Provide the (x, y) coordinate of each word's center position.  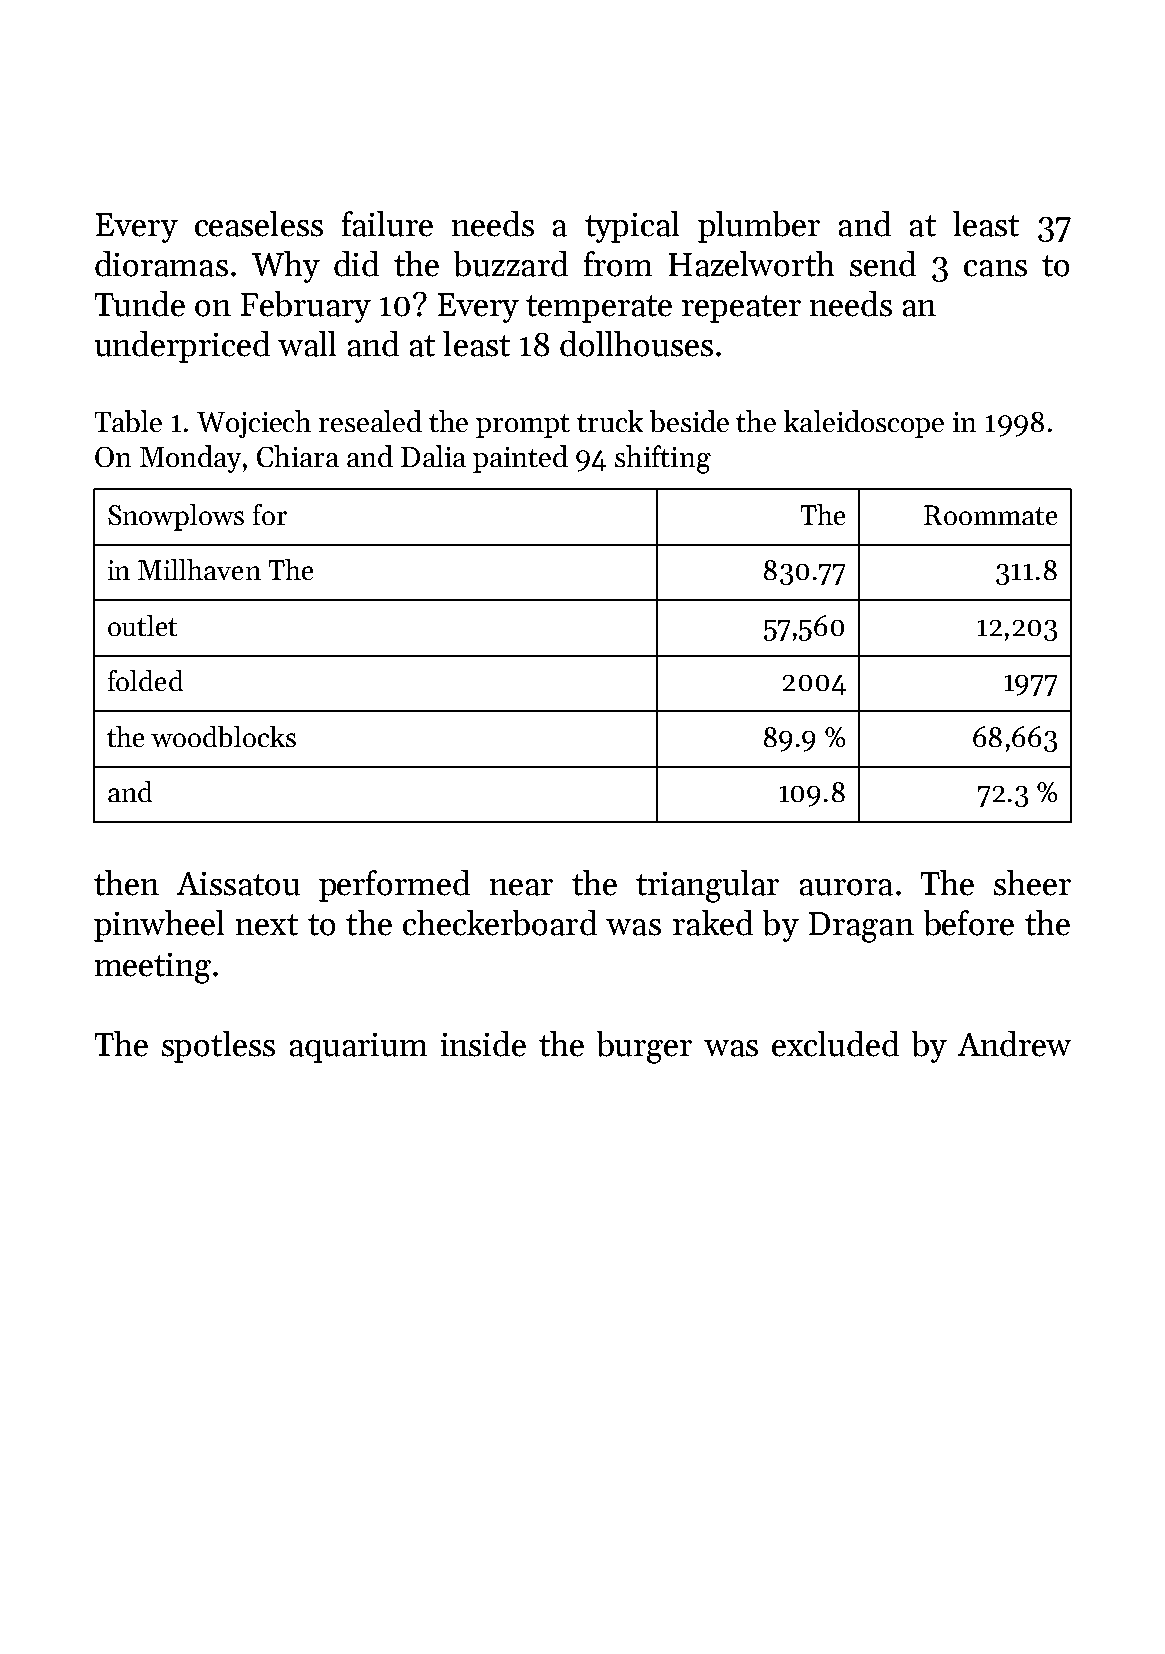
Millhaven (199, 569)
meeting (153, 968)
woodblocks (223, 736)
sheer (1032, 883)
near (521, 887)
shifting (663, 459)
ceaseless (259, 224)
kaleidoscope (864, 424)
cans (995, 268)
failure (387, 224)
